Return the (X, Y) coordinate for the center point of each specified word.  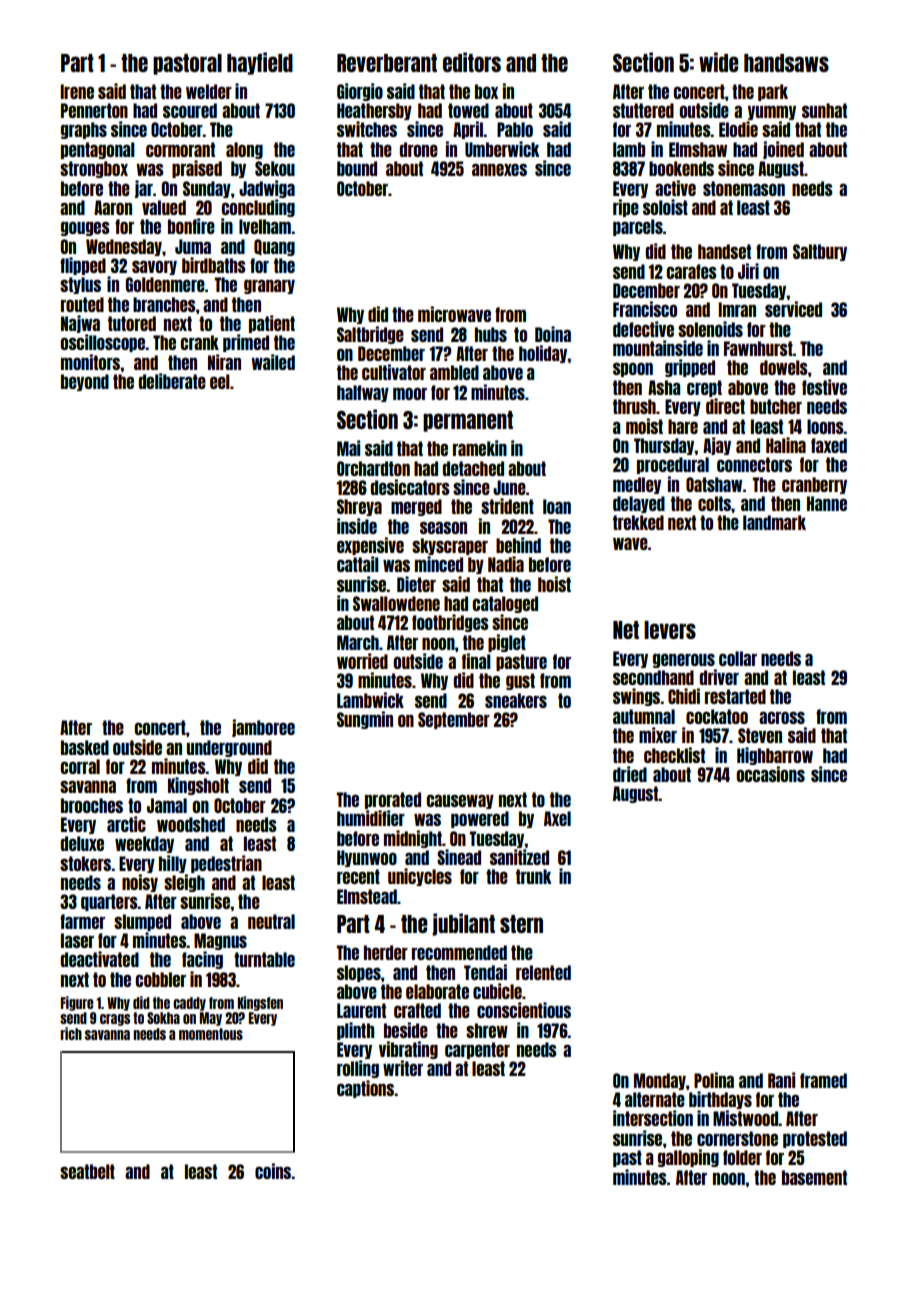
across (782, 717)
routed (82, 304)
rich (71, 1033)
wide (719, 62)
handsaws (786, 63)
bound (357, 168)
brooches (92, 805)
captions (365, 1089)
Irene (77, 91)
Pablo (515, 129)
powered (480, 819)
